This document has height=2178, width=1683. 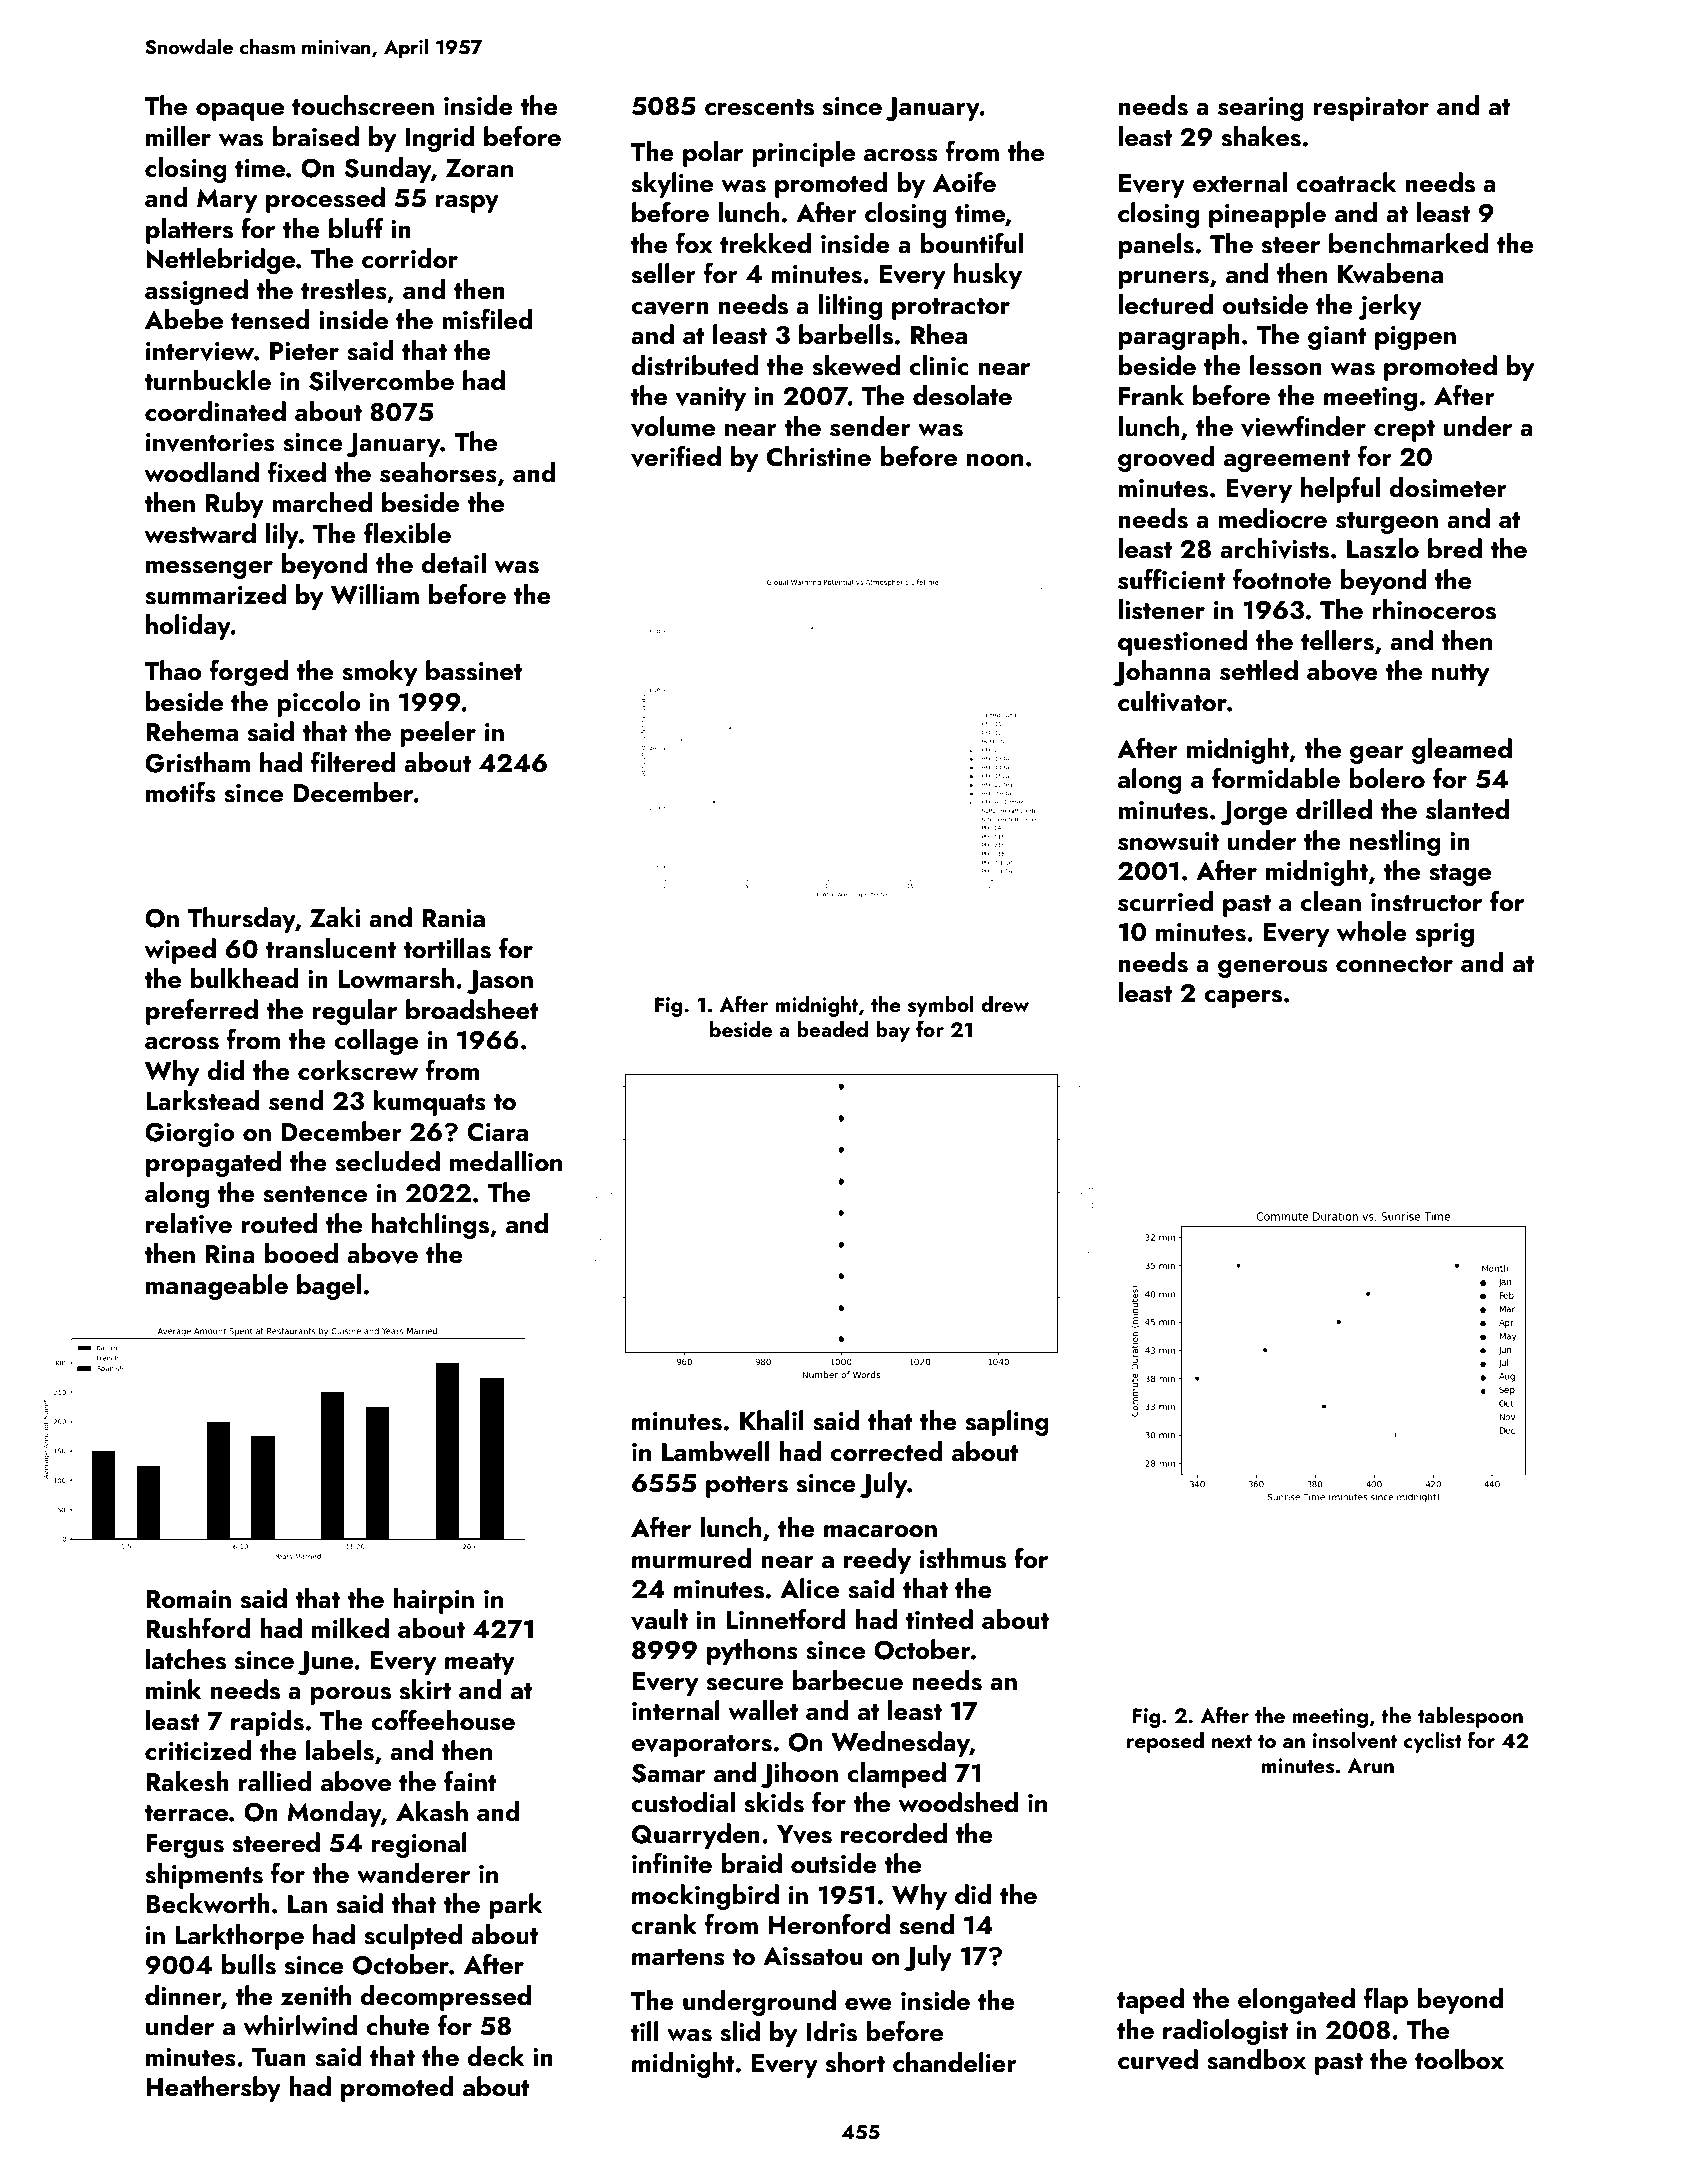 What do you see at coordinates (240, 1937) in the document?
I see `Larkthorpe` at bounding box center [240, 1937].
